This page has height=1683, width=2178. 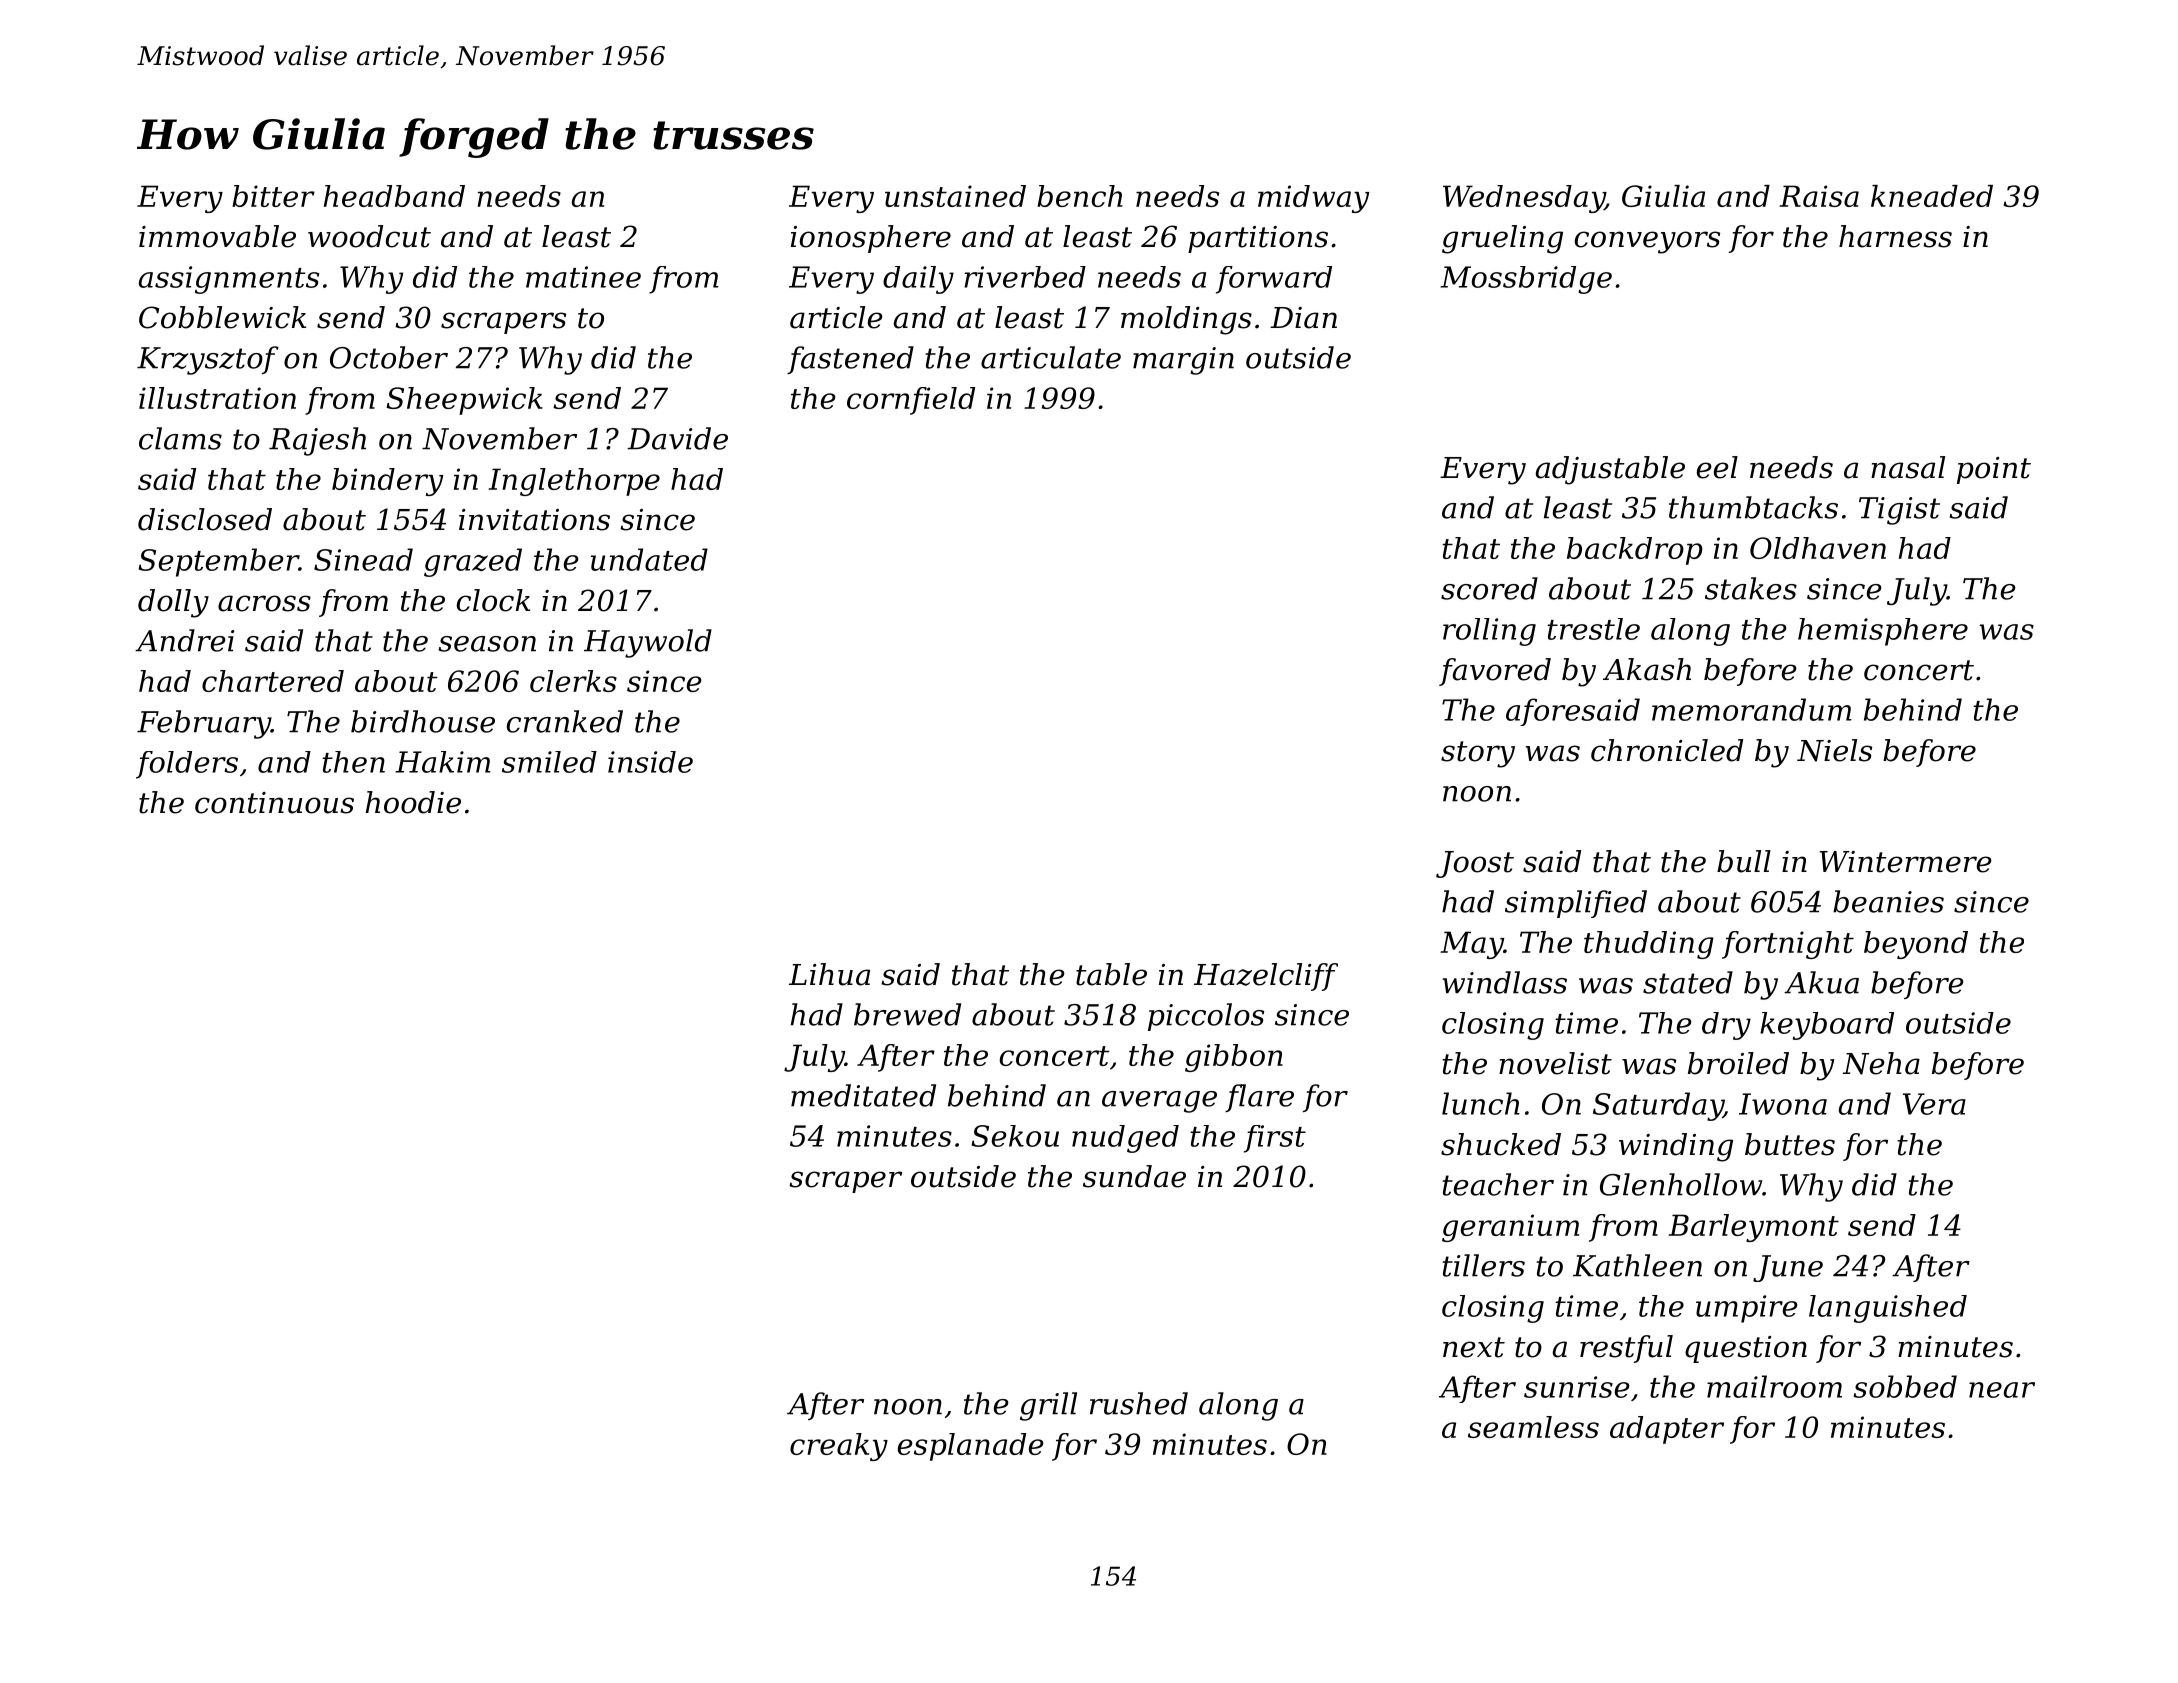 I want to click on rolling, so click(x=1489, y=632).
